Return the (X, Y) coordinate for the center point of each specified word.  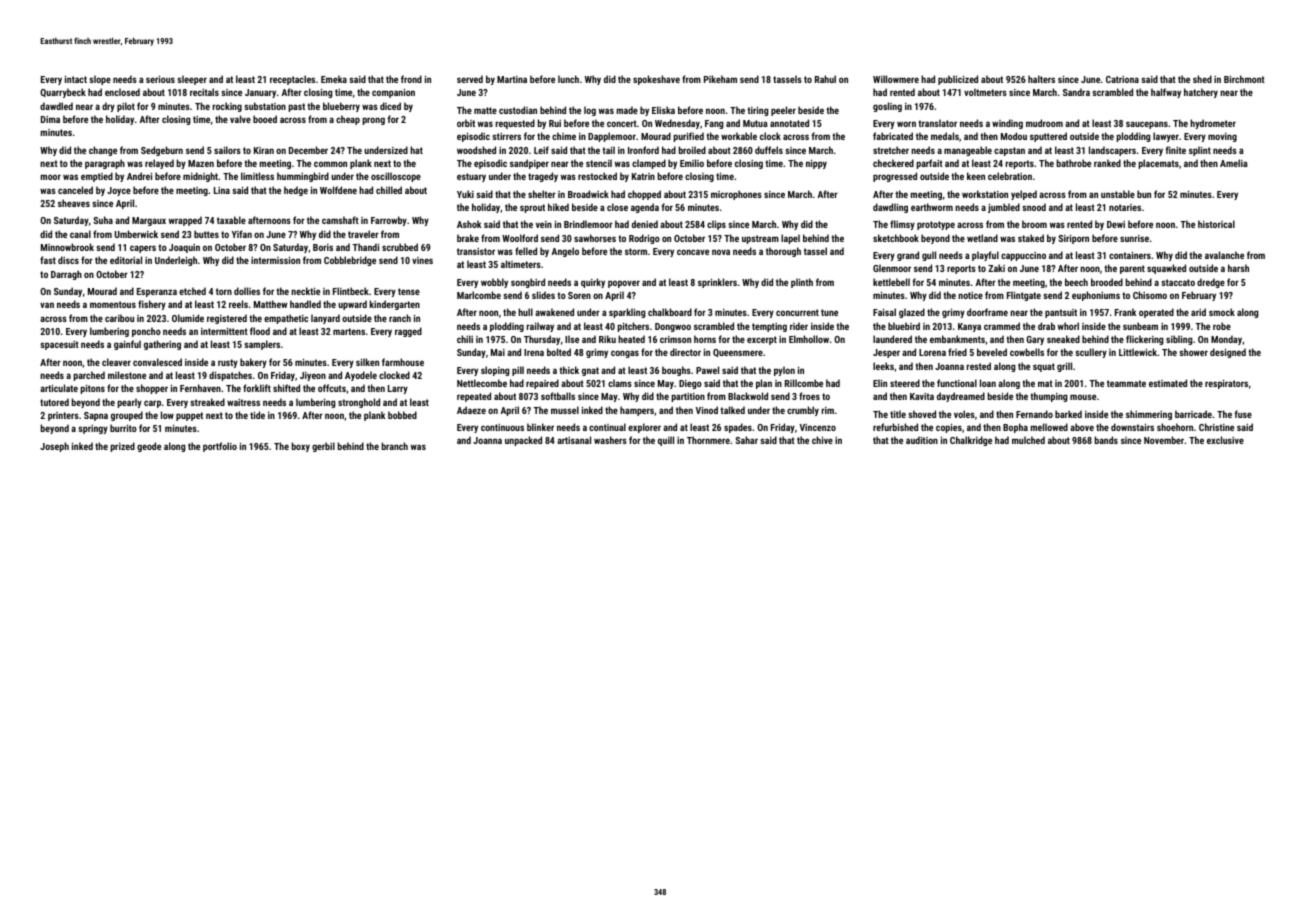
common (330, 164)
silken (367, 362)
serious (160, 79)
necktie (305, 291)
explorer (644, 428)
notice (970, 295)
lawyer (1166, 137)
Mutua (755, 123)
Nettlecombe (482, 383)
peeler (783, 111)
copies (949, 428)
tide (257, 415)
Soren (579, 295)
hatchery (1201, 93)
